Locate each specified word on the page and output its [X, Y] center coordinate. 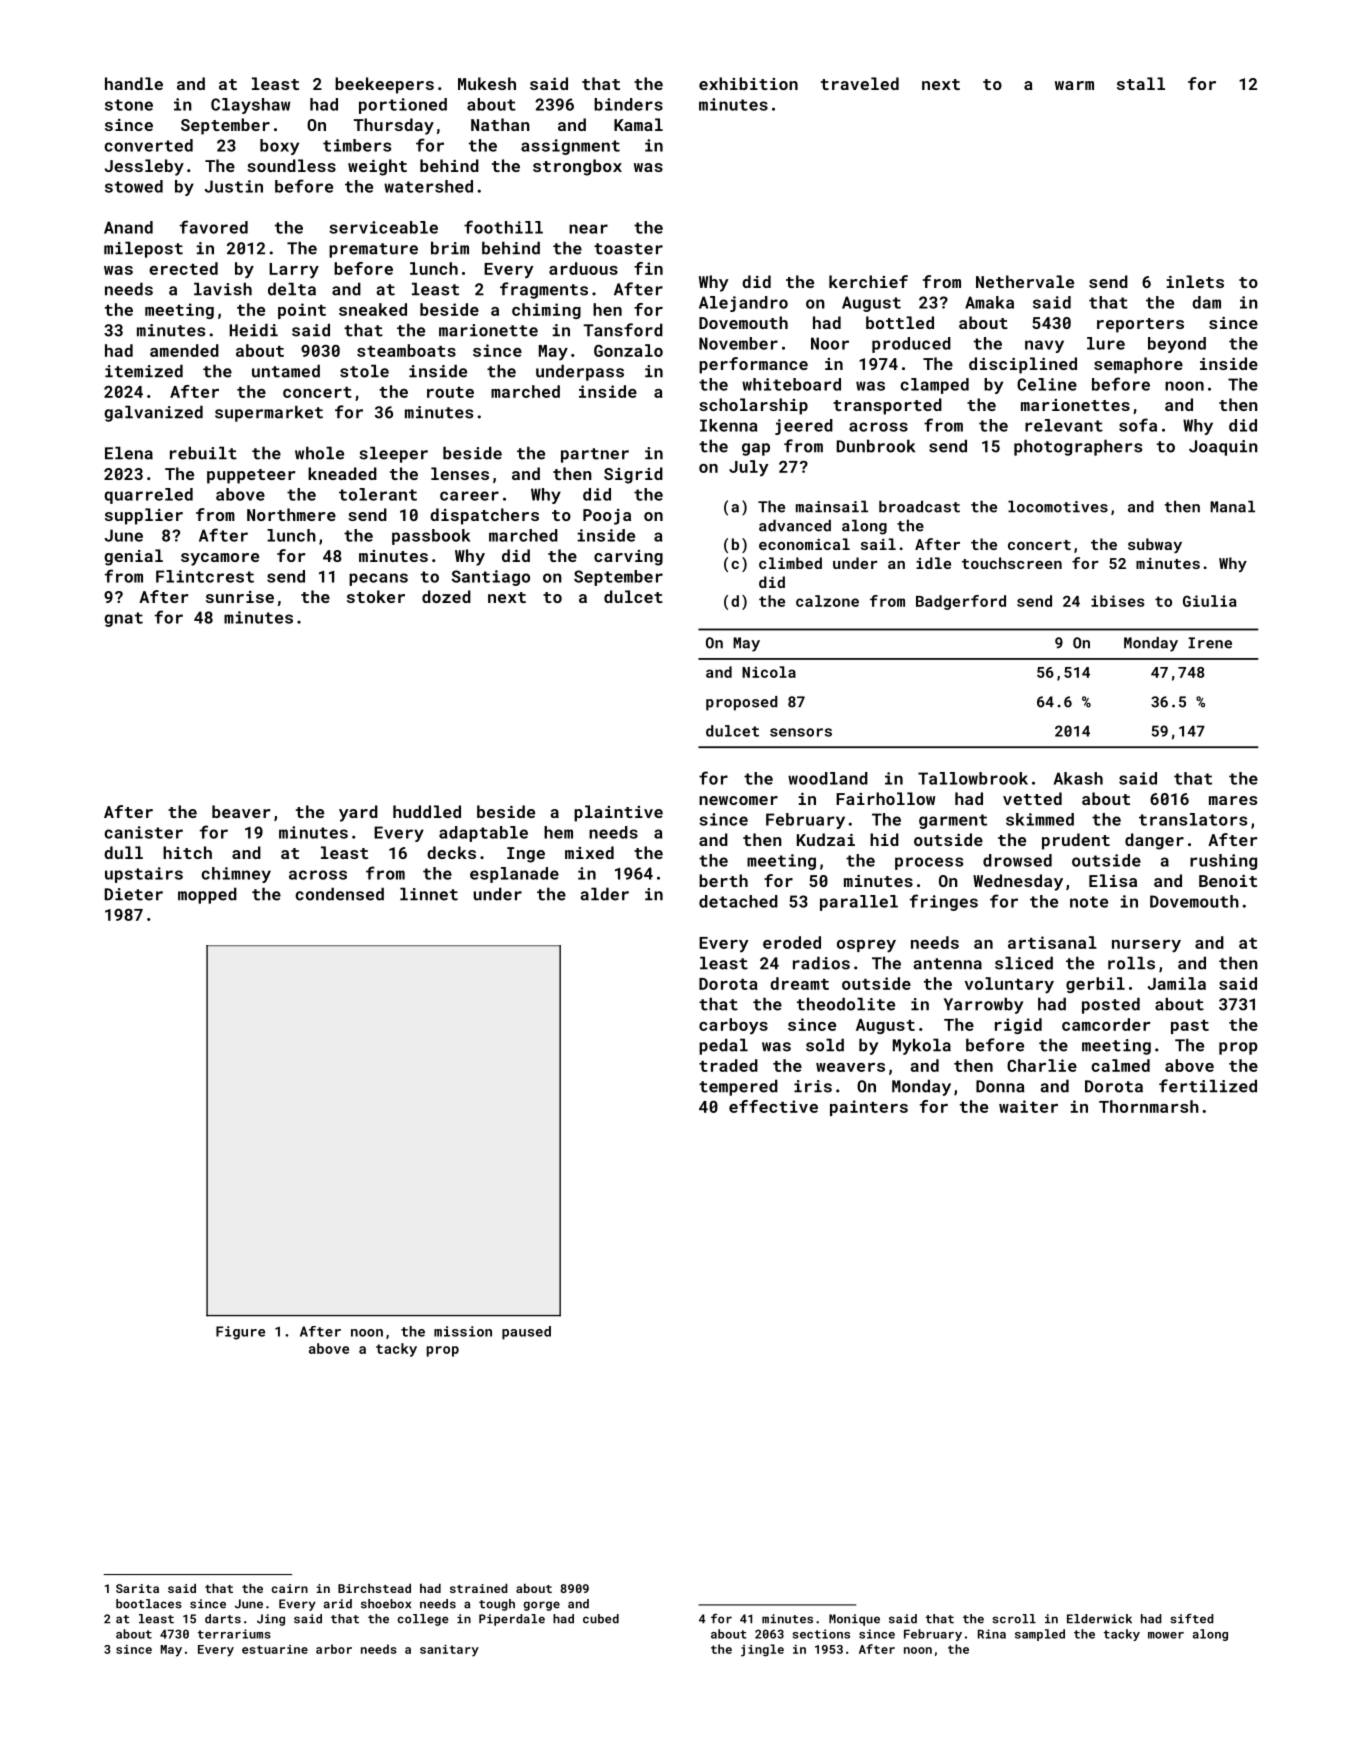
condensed [339, 894]
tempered [738, 1087]
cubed [601, 1619]
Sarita [137, 1588]
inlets [1195, 281]
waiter [1028, 1106]
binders [628, 104]
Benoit [1228, 881]
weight [377, 167]
